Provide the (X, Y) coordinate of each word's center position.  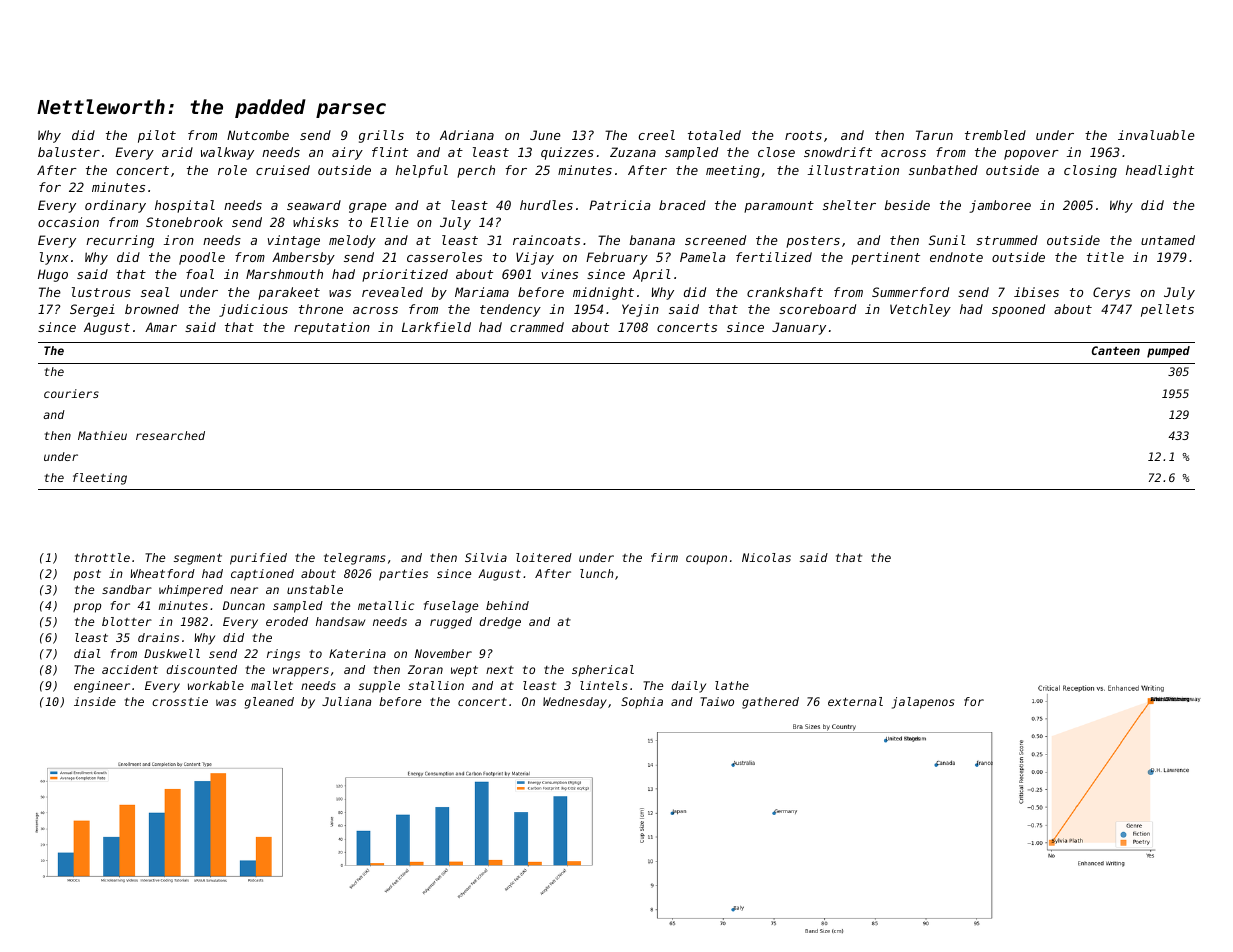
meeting (733, 171)
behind (507, 605)
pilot (157, 136)
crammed (537, 327)
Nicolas (766, 557)
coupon (706, 560)
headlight (1160, 171)
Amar (161, 327)
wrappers (301, 672)
